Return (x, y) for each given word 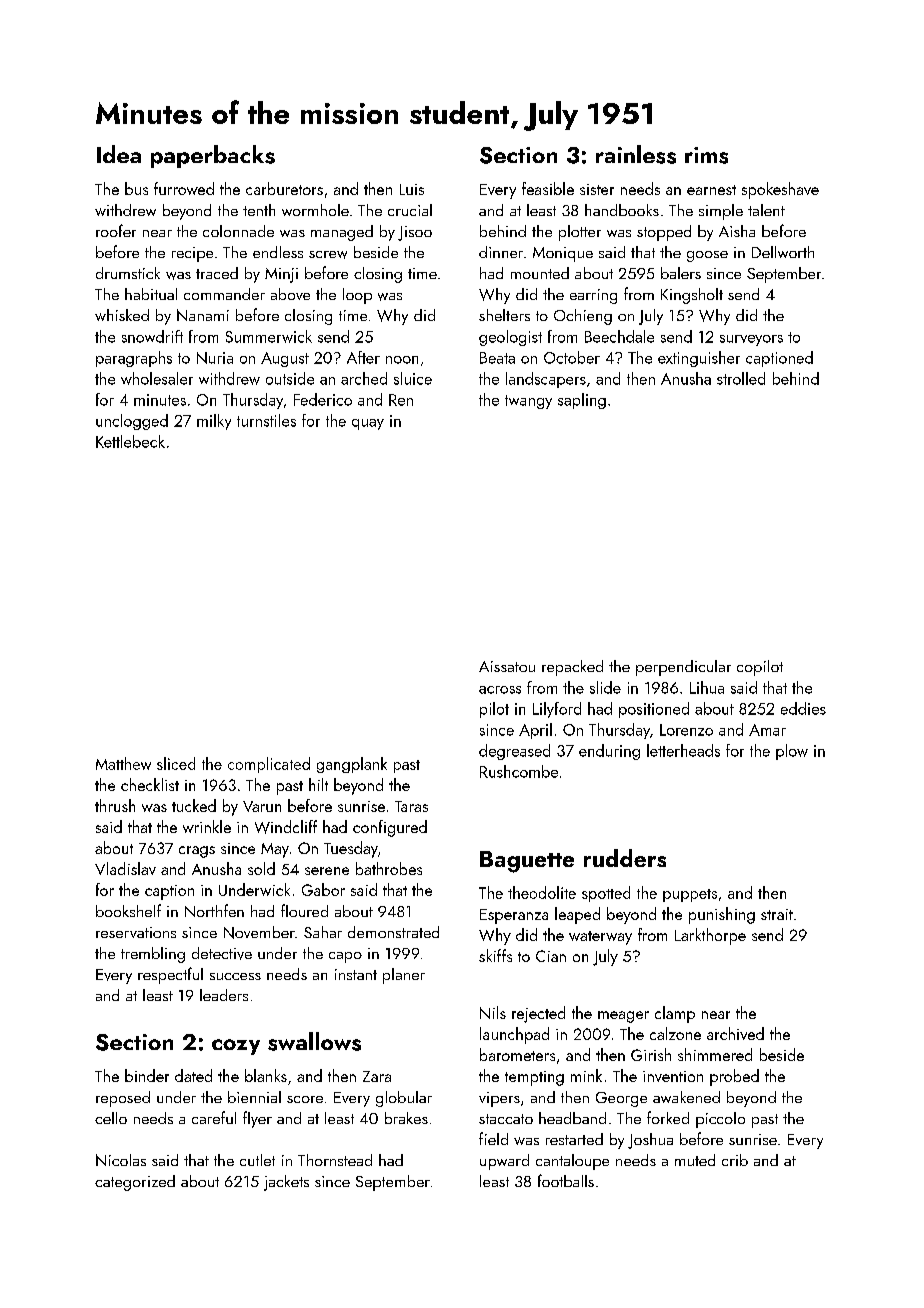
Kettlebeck (130, 441)
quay (368, 424)
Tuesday (351, 849)
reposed (123, 1099)
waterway (600, 938)
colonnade (238, 231)
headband (572, 1118)
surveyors (751, 340)
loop (357, 296)
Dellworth (783, 252)
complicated (269, 765)
